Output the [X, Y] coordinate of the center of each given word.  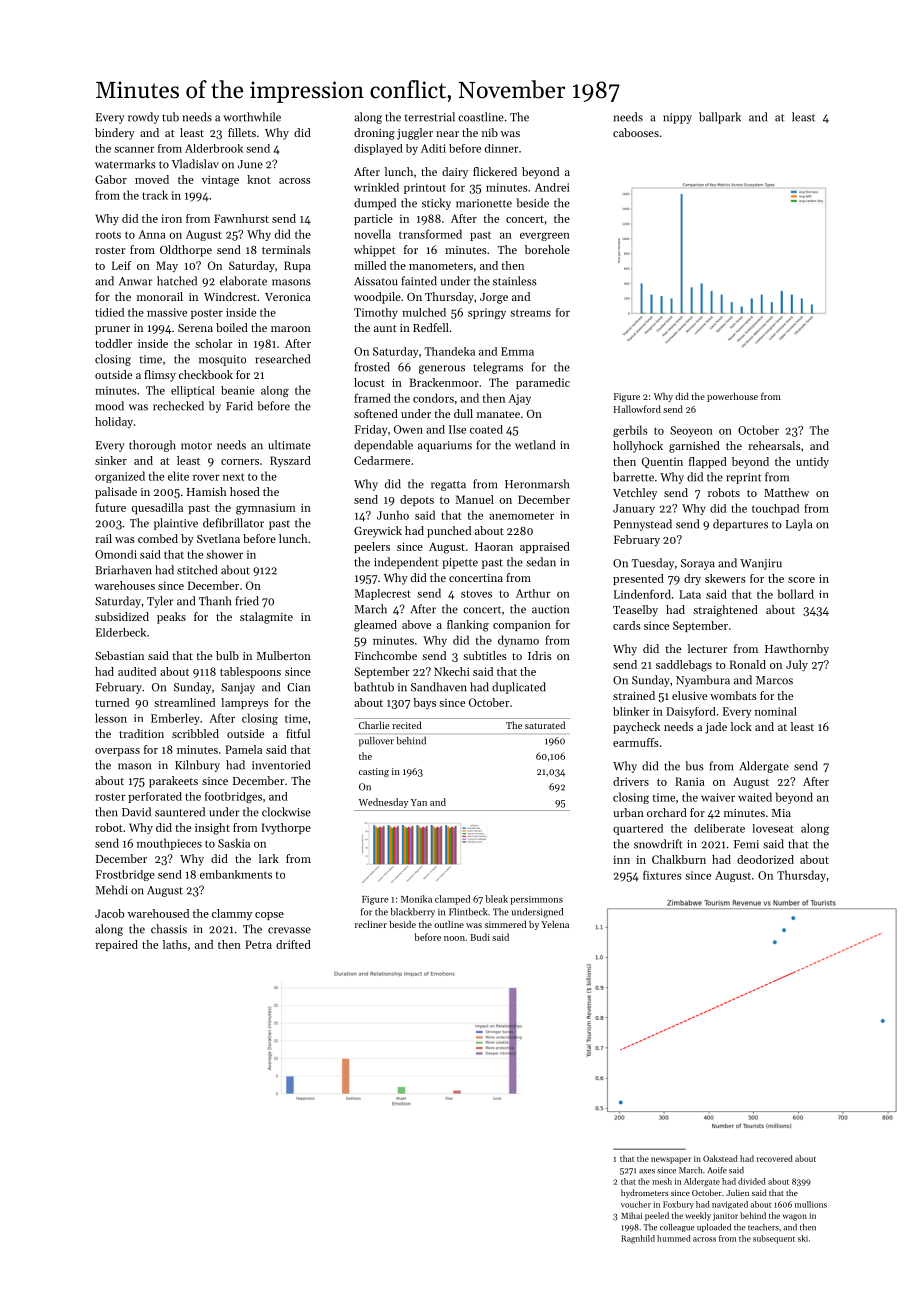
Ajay [519, 399]
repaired [116, 945]
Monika [416, 899]
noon [454, 938]
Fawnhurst [241, 218]
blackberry [412, 913]
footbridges [233, 797]
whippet [375, 251]
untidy [812, 463]
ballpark [720, 118]
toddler [113, 343]
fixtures [662, 875]
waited [755, 797]
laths [175, 944]
